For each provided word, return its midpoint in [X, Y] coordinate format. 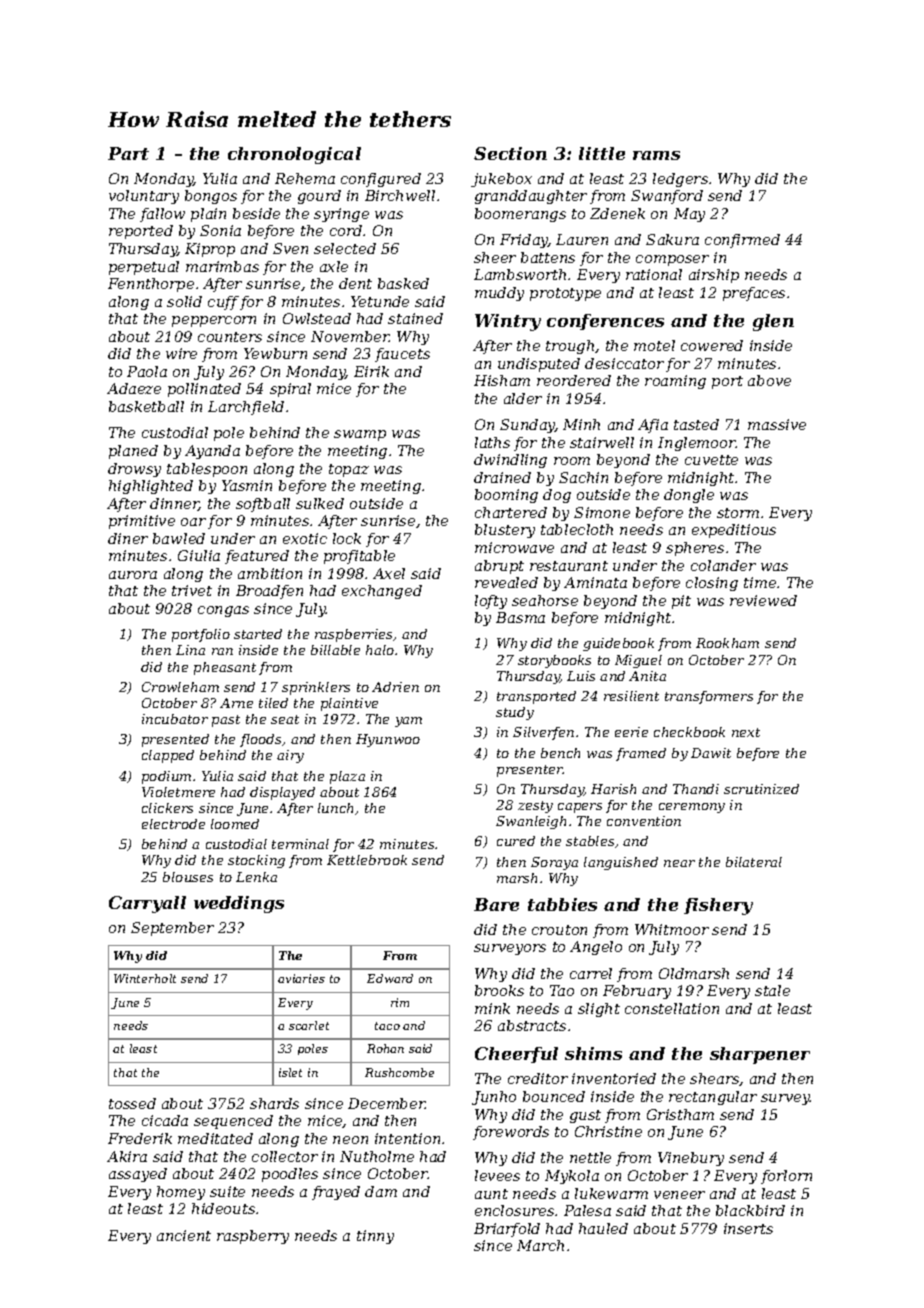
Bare [496, 904]
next [746, 732]
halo [380, 650]
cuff [223, 303]
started [258, 634]
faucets [402, 355]
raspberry [253, 1237]
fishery [718, 906]
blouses [188, 877]
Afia [653, 426]
